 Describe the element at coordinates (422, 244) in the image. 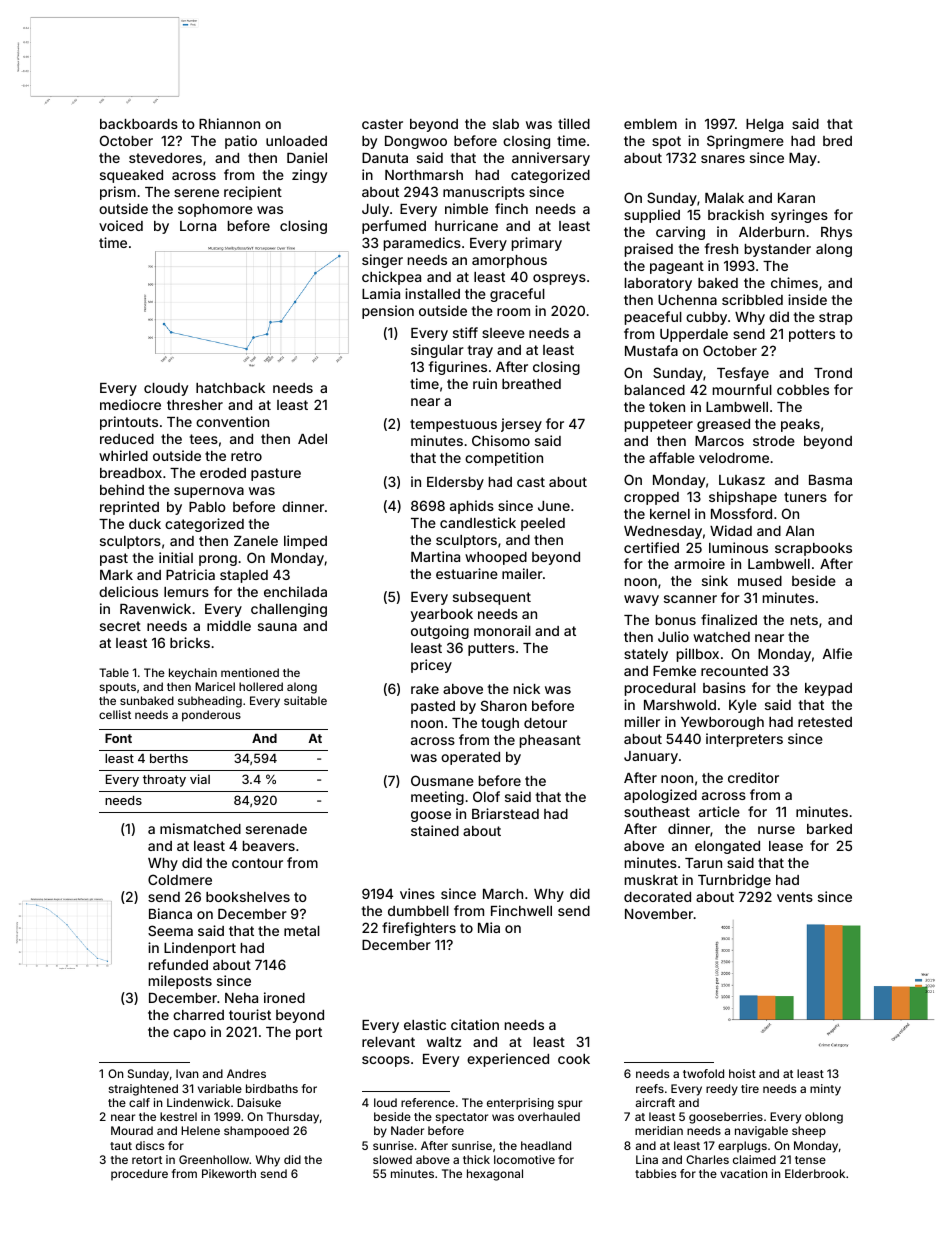

I see `paramedics` at that location.
